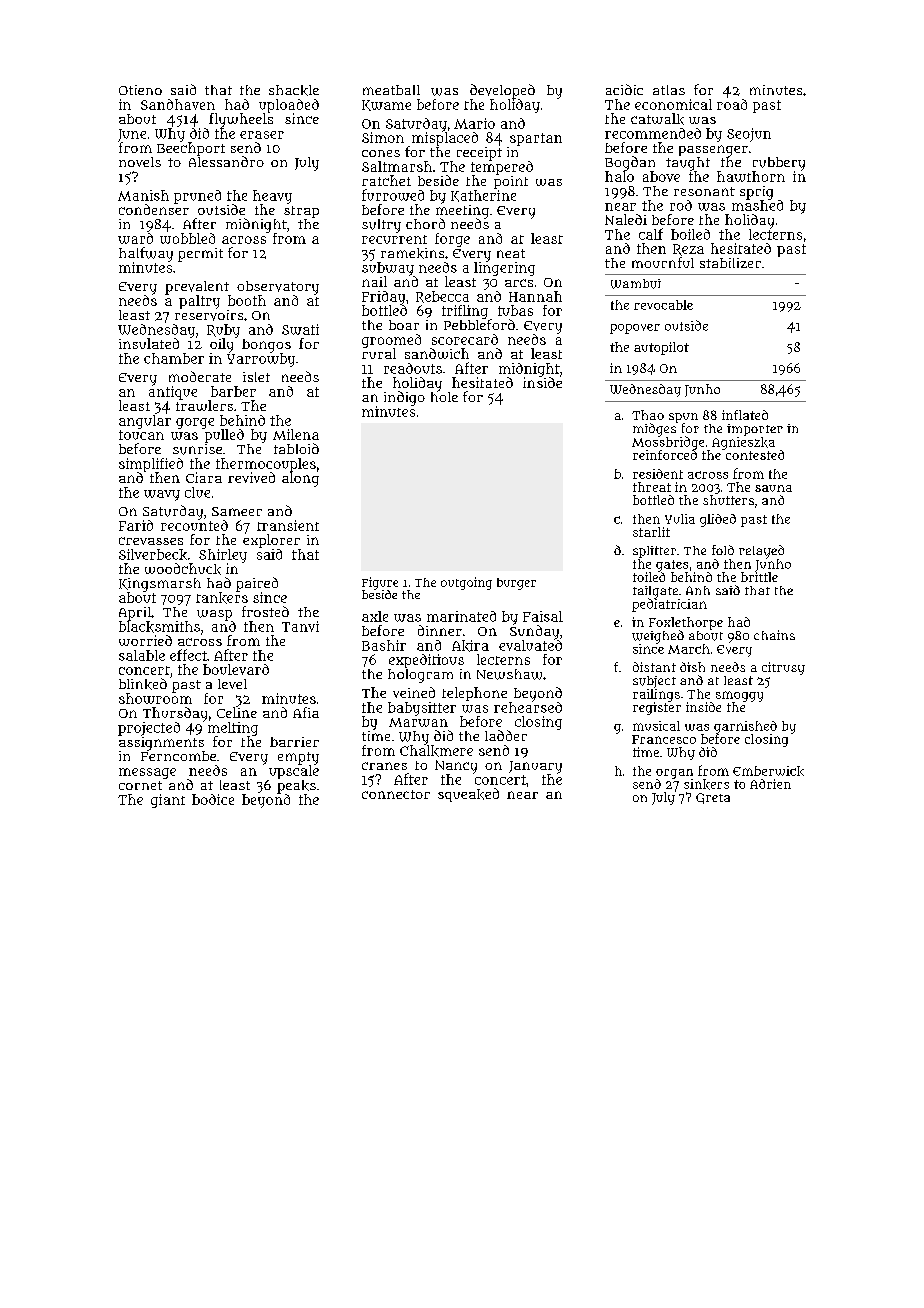 Image resolution: width=924 pixels, height=1308 pixels. What do you see at coordinates (236, 669) in the image?
I see `boulevard` at bounding box center [236, 669].
